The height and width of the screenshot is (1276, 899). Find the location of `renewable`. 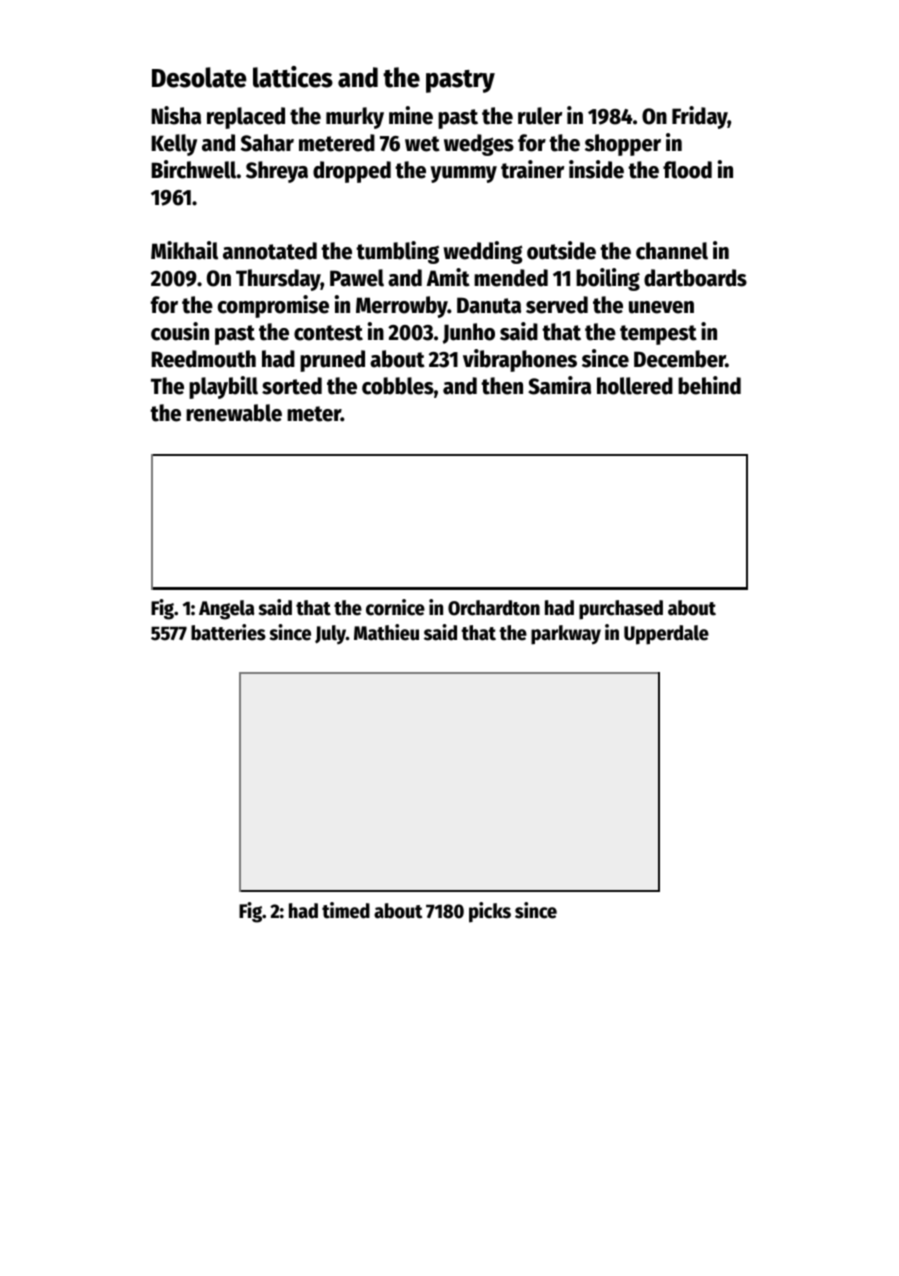

renewable is located at coordinates (234, 413).
